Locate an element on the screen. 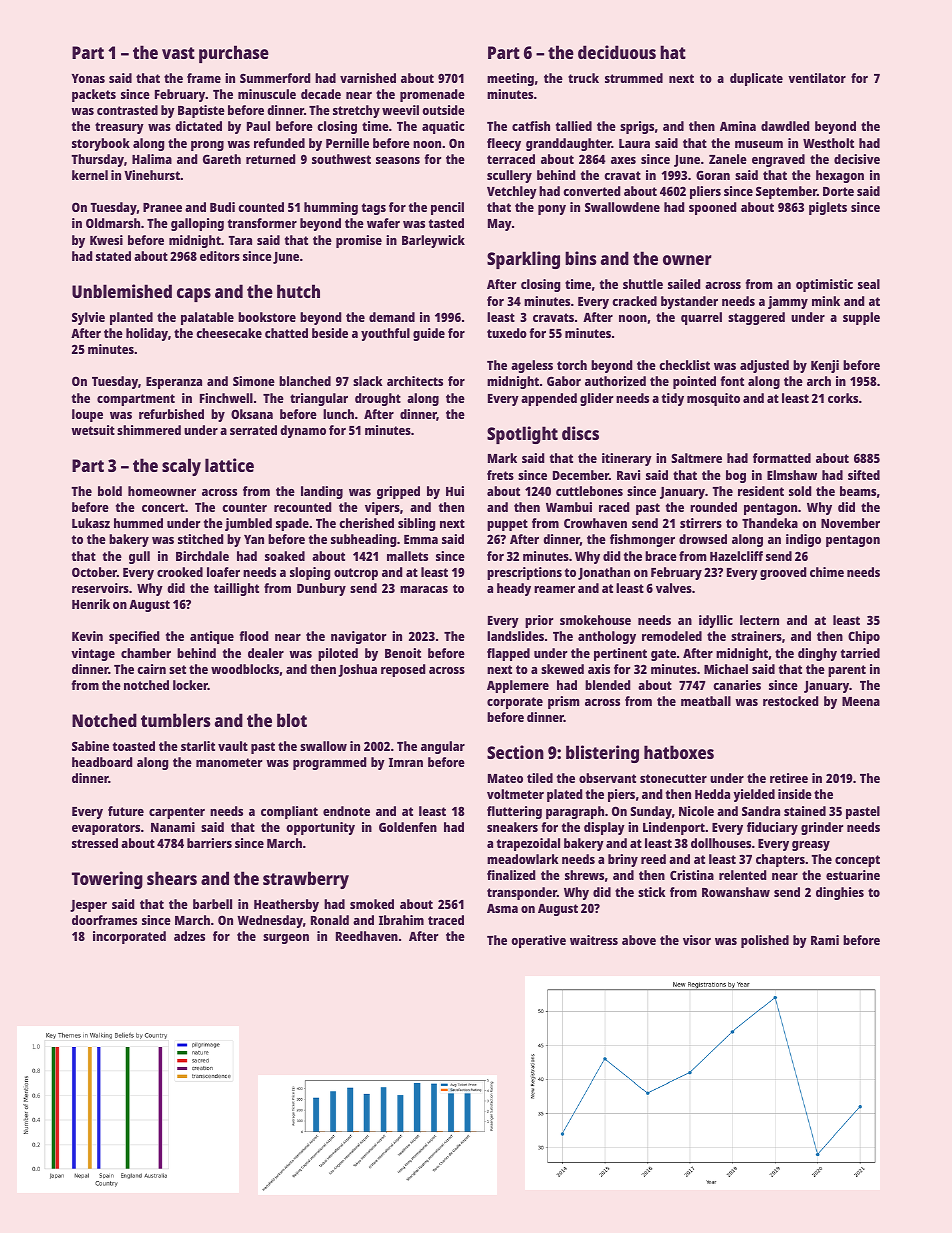 The width and height of the screenshot is (952, 1233). stitched is located at coordinates (200, 539).
